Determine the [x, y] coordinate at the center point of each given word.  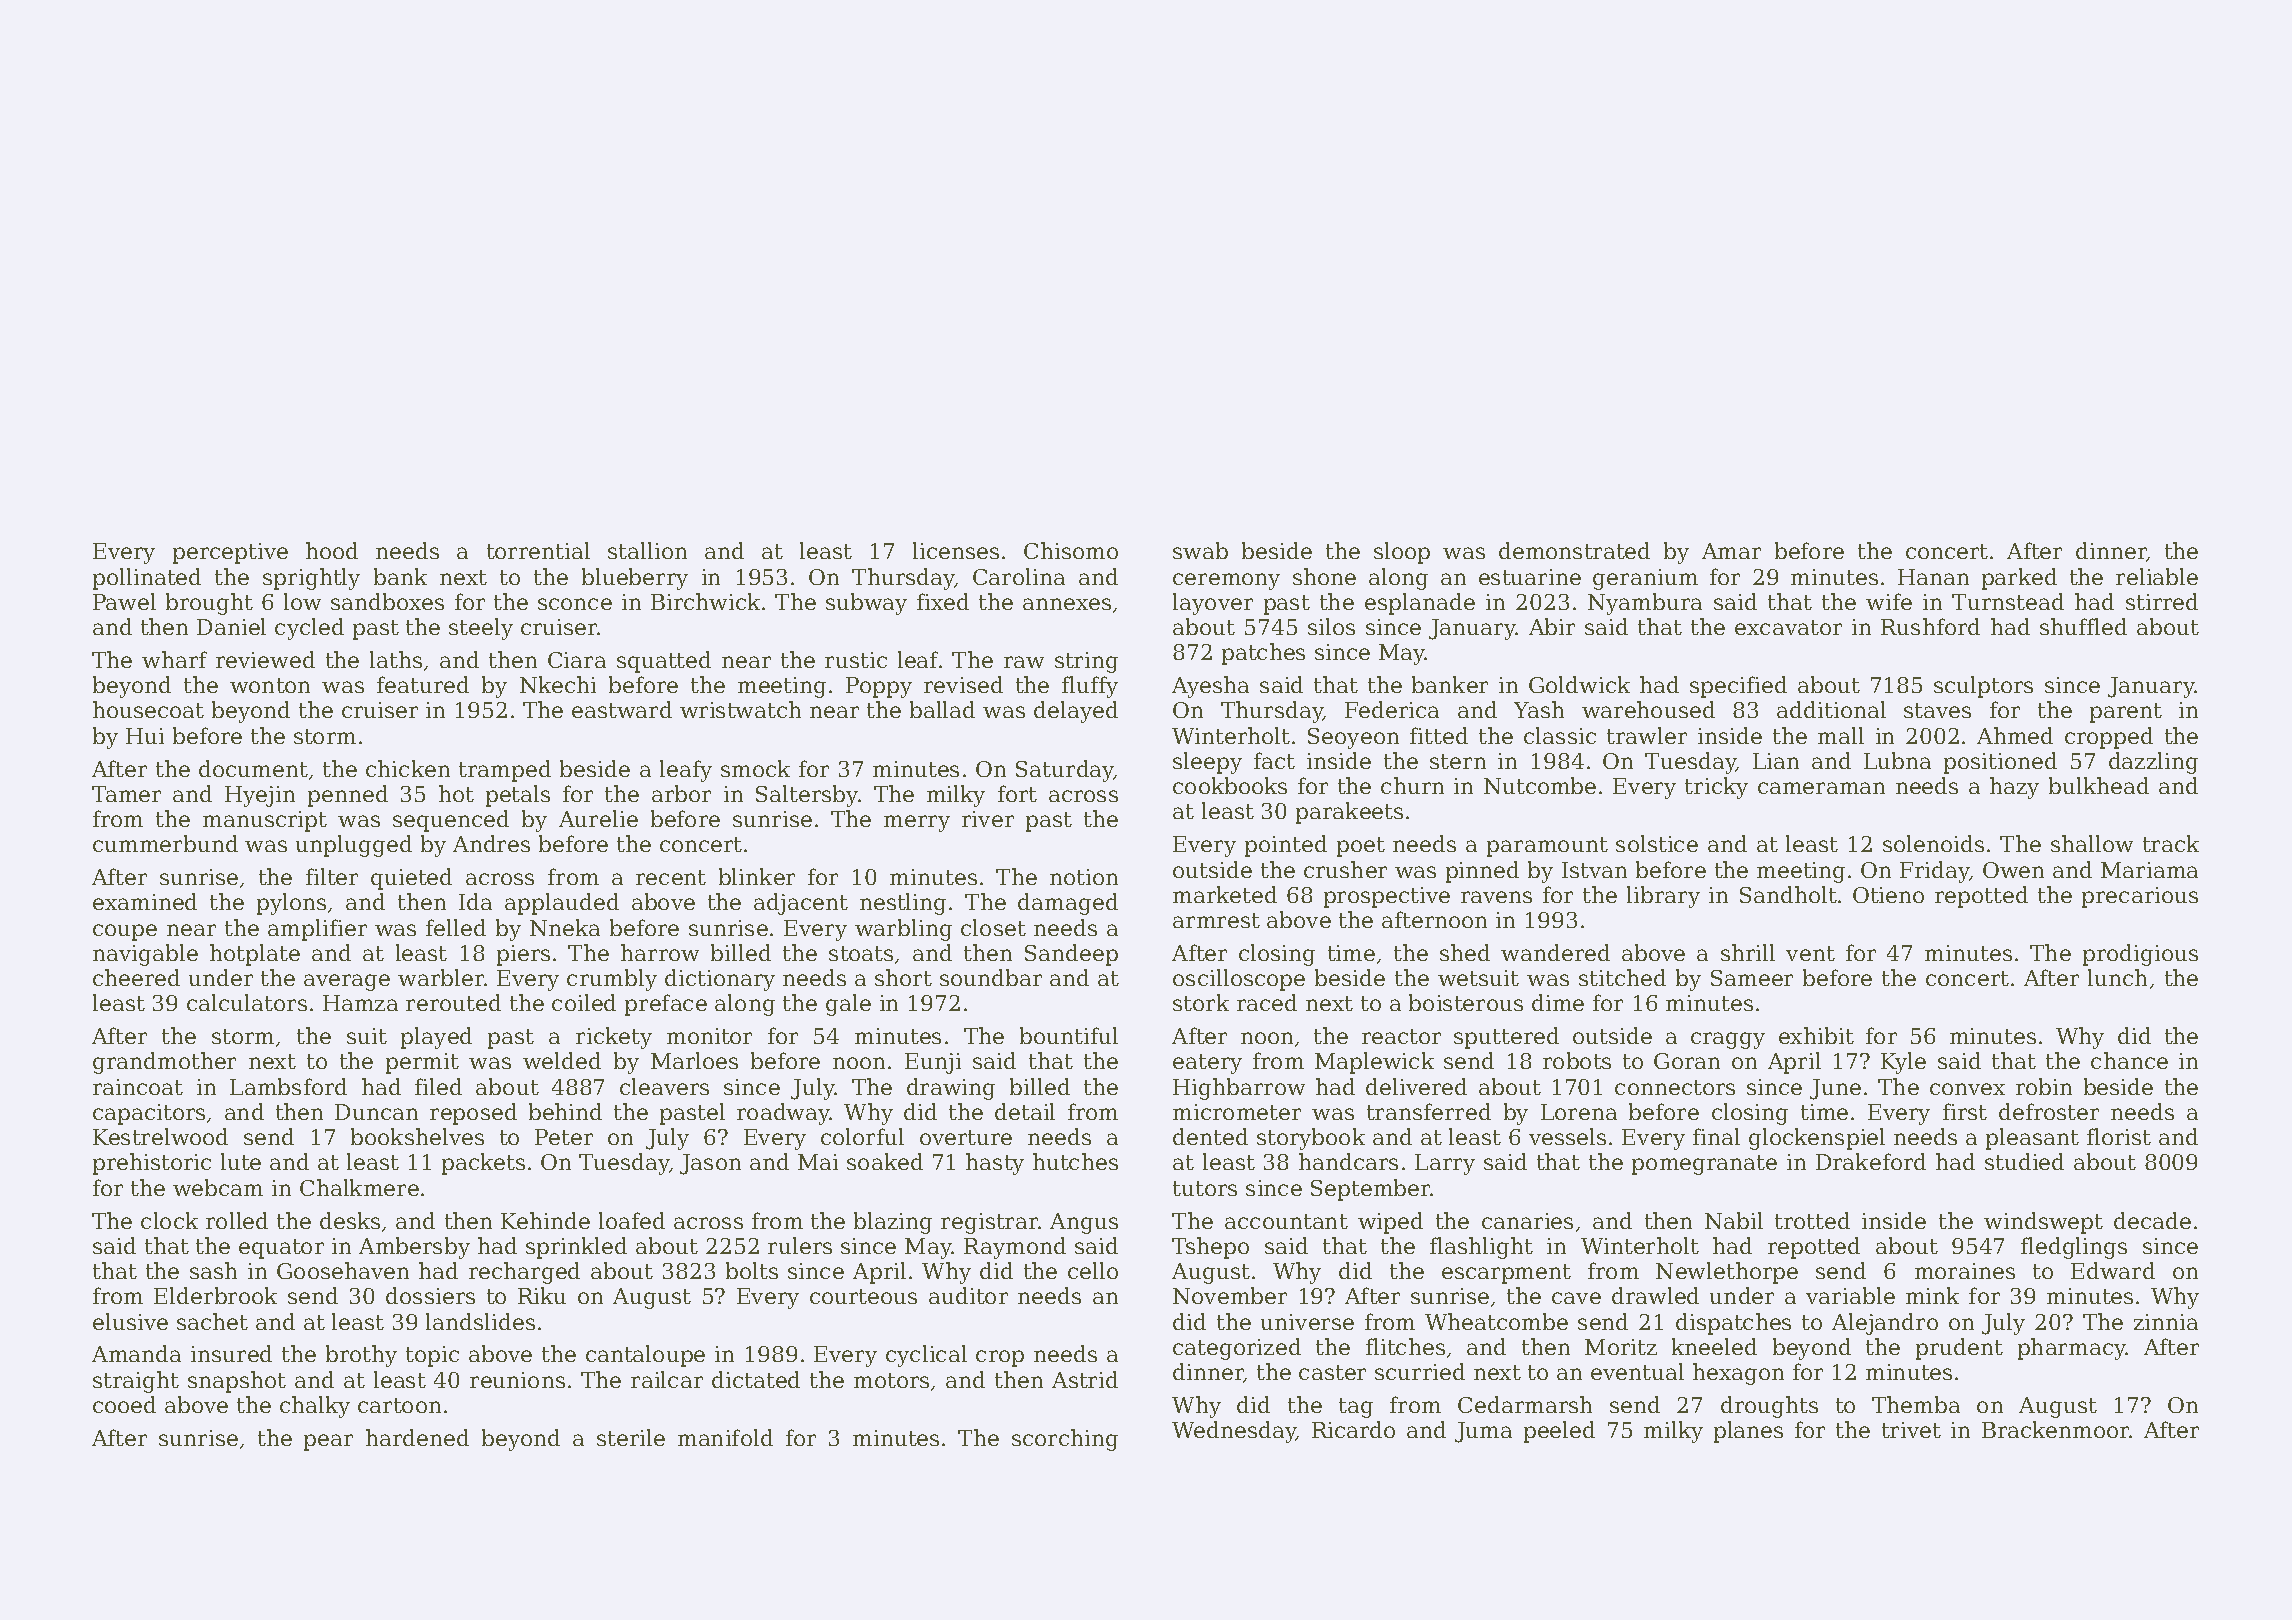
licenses [956, 550]
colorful [862, 1136]
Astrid [1085, 1379]
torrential [538, 550]
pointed [1286, 846]
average [347, 982]
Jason [710, 1164]
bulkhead [2099, 785]
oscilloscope [1239, 980]
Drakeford [1871, 1161]
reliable [2157, 576]
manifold [725, 1437]
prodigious [2140, 955]
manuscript [265, 821]
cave [1576, 1298]
